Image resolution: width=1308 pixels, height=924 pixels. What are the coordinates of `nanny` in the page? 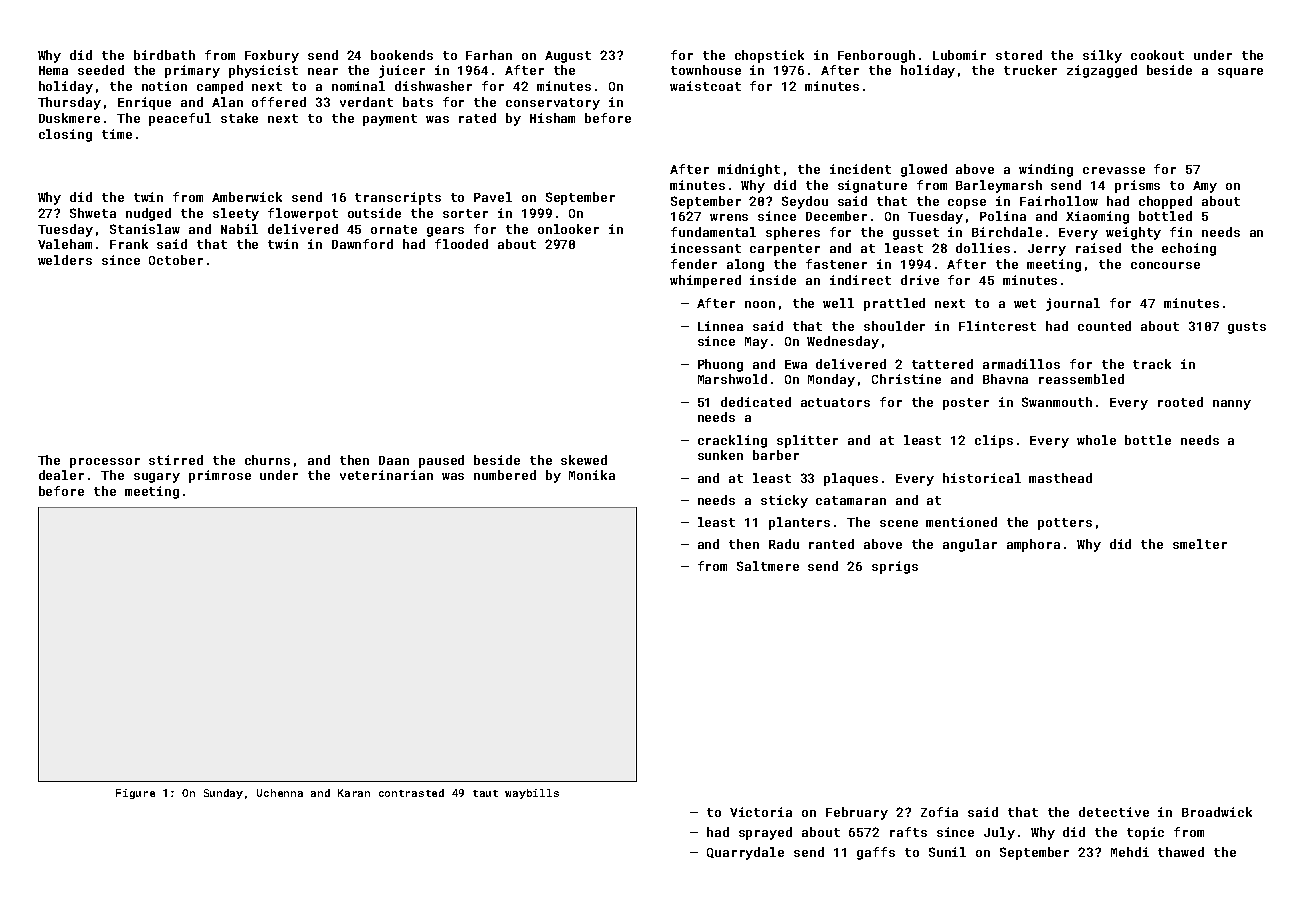 It's located at (1232, 405).
